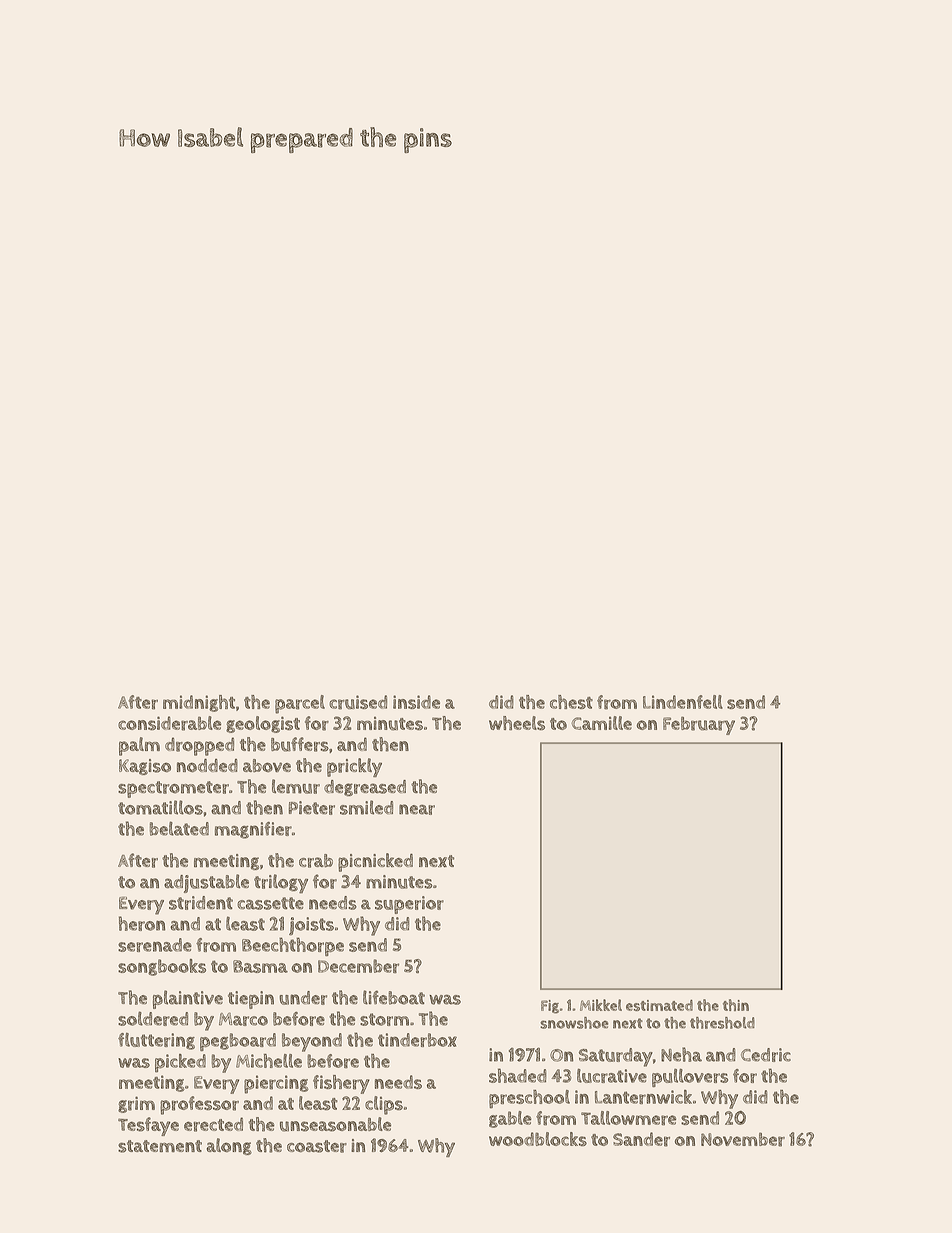 The height and width of the screenshot is (1233, 952). What do you see at coordinates (699, 726) in the screenshot?
I see `February` at bounding box center [699, 726].
